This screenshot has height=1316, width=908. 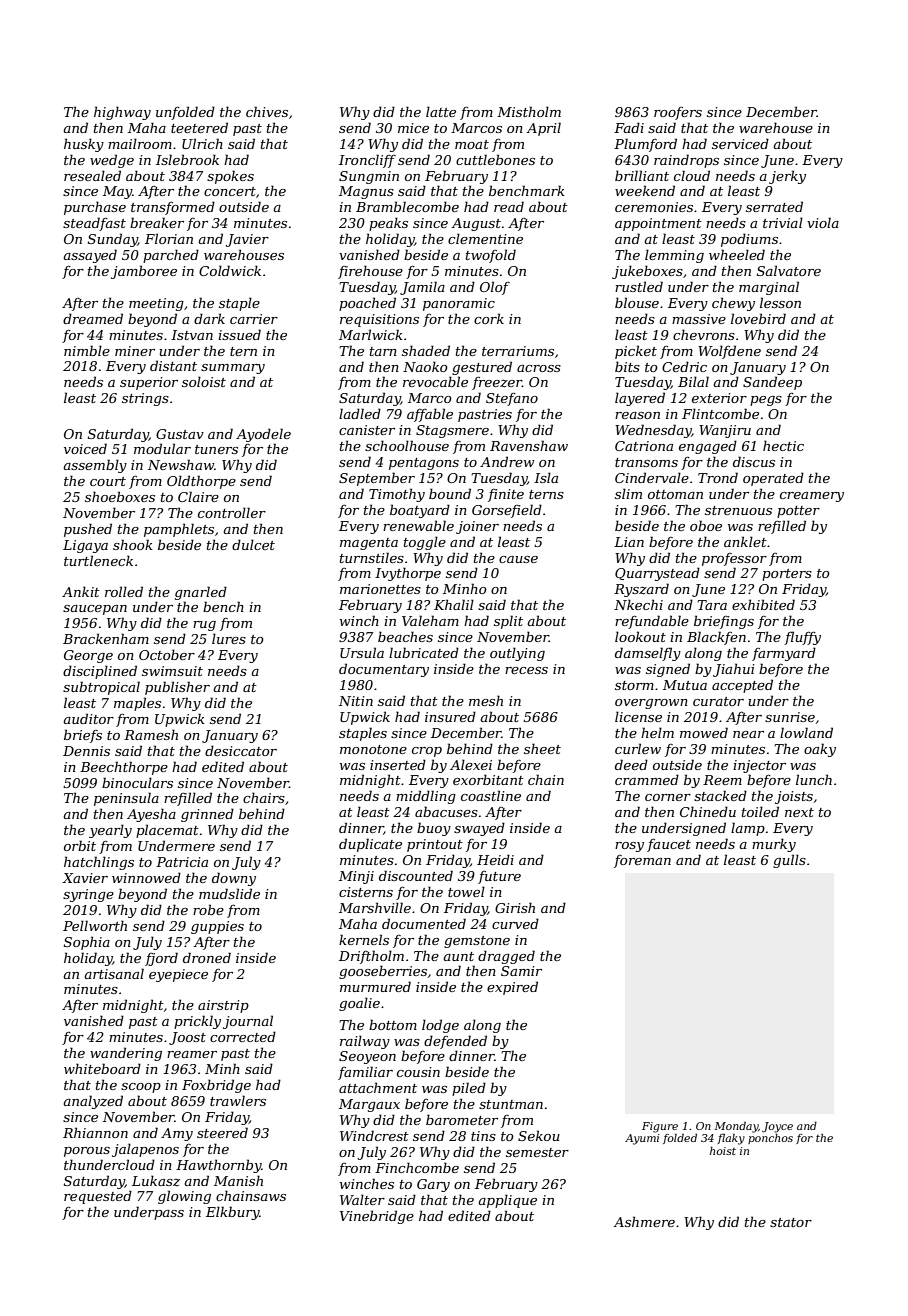 I want to click on latte, so click(x=441, y=111).
